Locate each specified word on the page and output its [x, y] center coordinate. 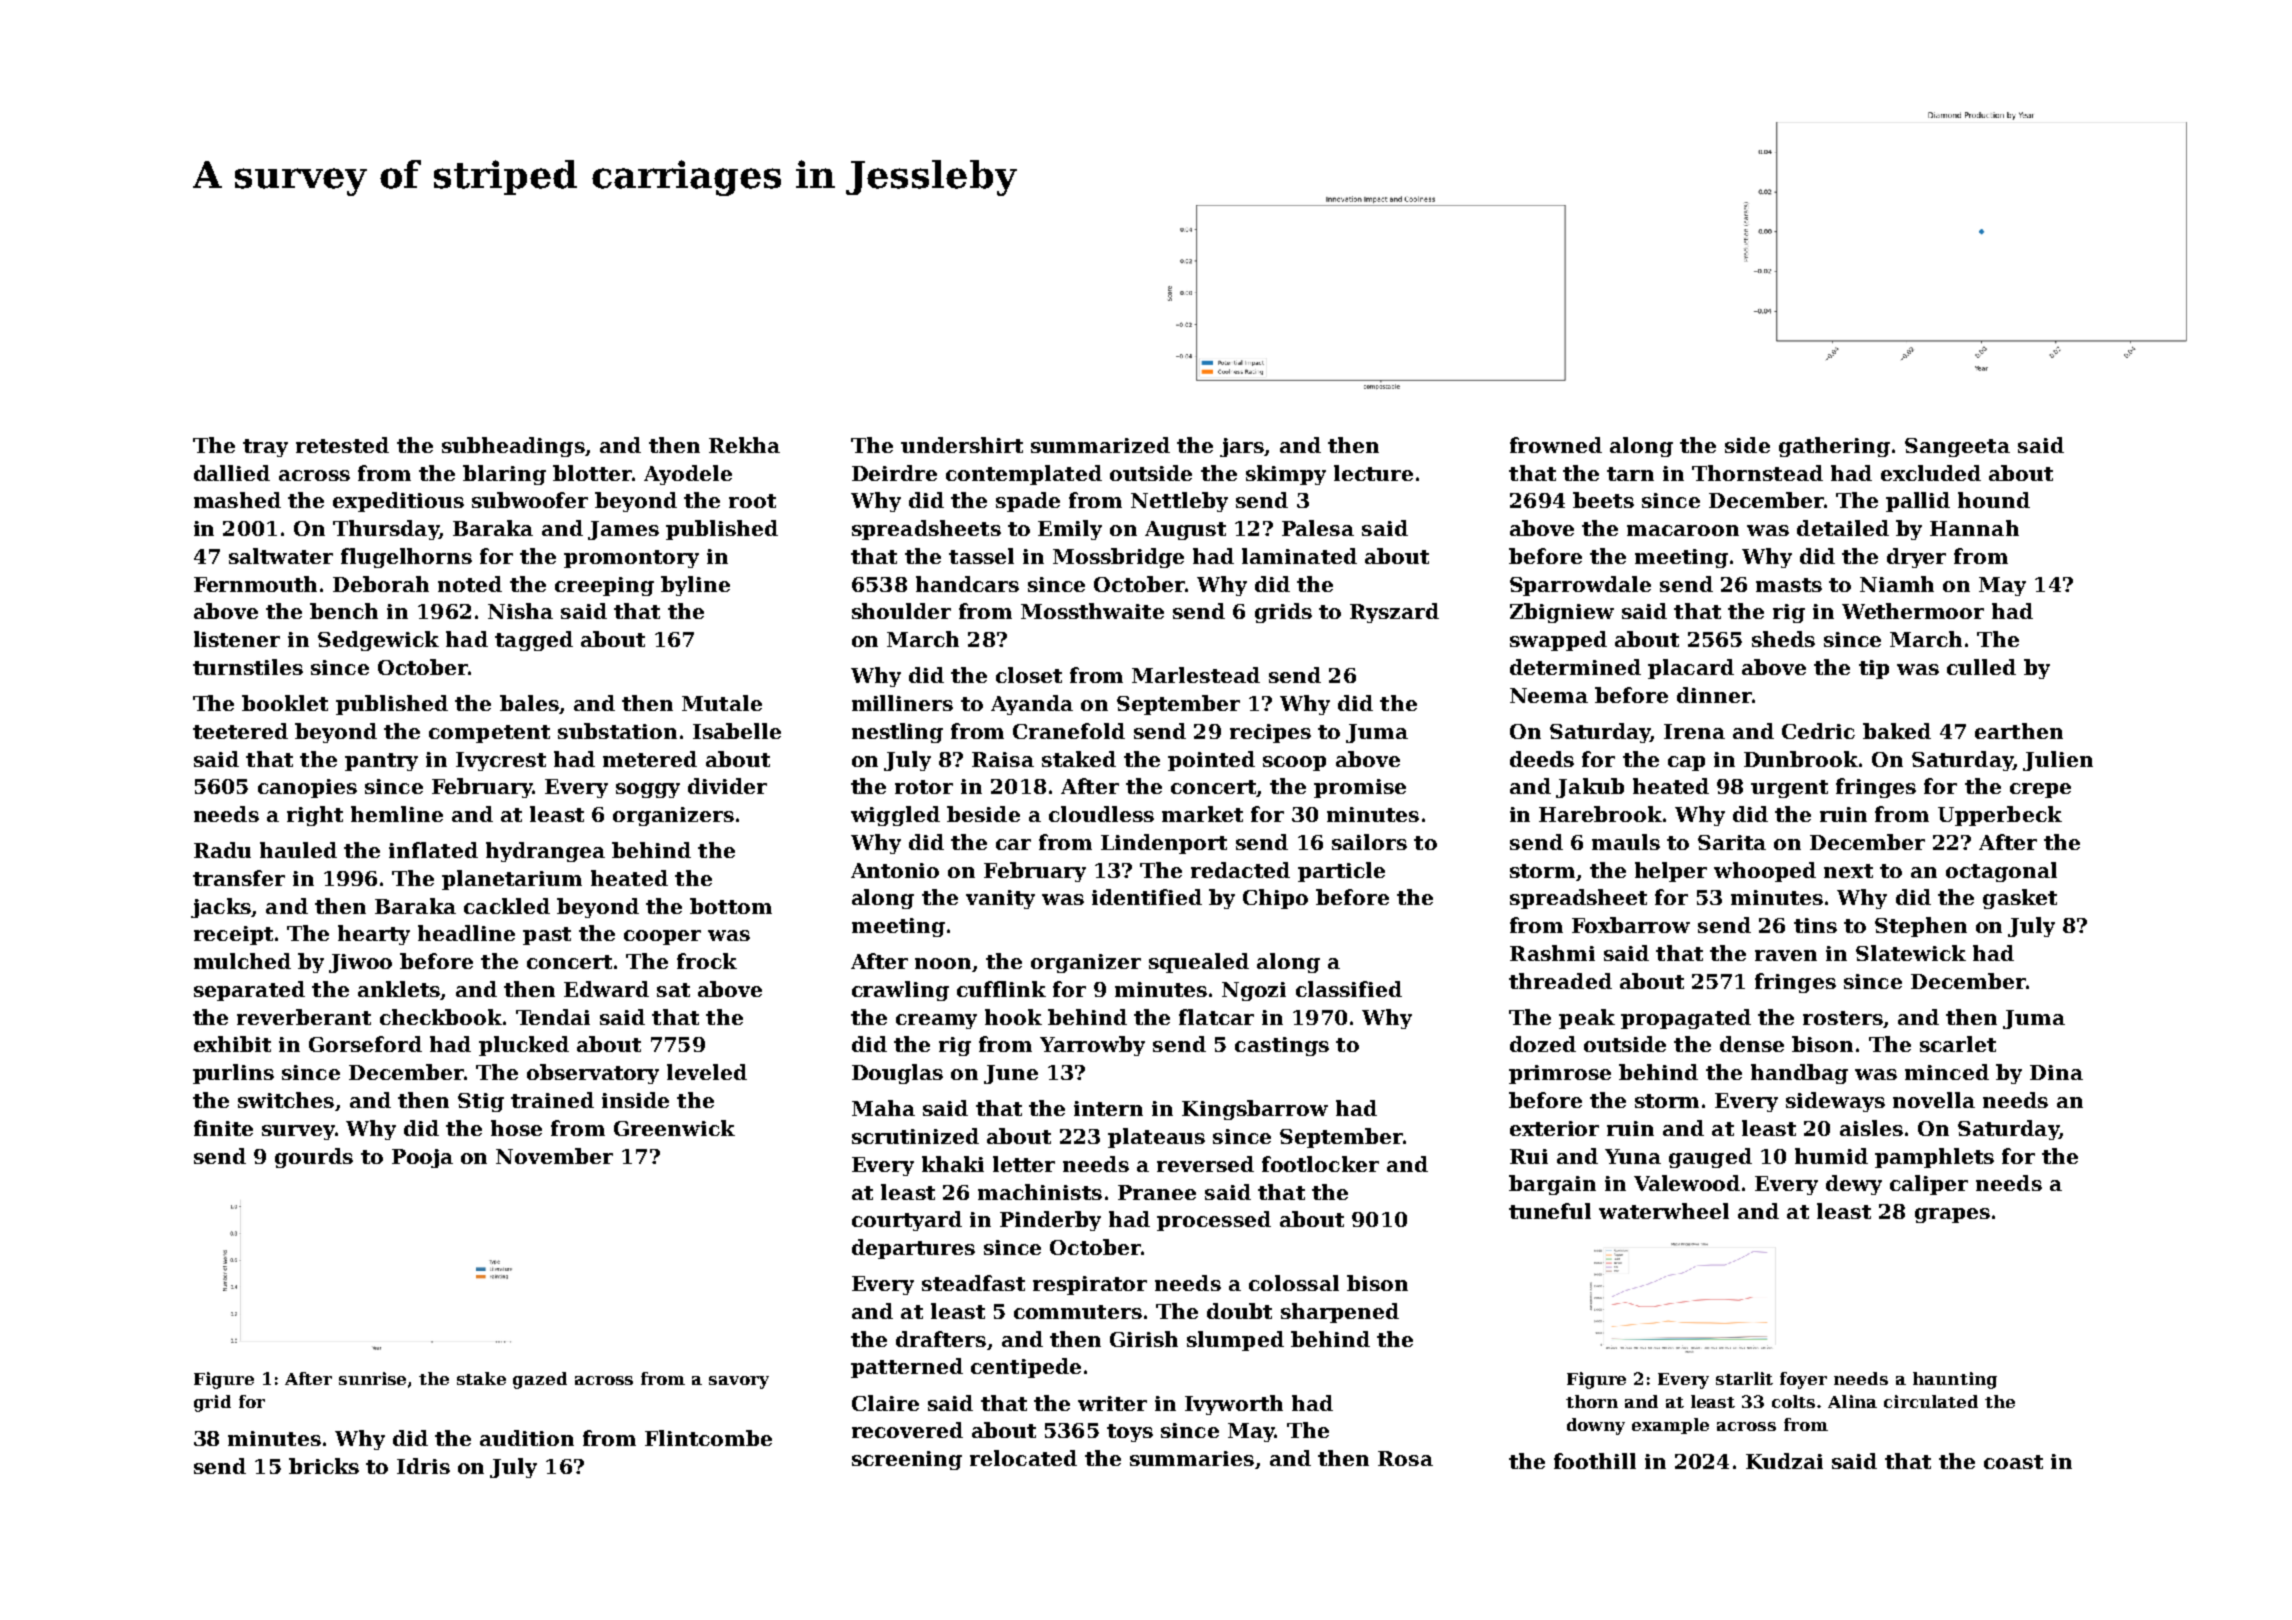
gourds [314, 1158]
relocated [1023, 1458]
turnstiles [248, 667]
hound [1994, 500]
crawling [900, 991]
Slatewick [1911, 953]
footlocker [1320, 1164]
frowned [1556, 445]
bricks [324, 1466]
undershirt [962, 445]
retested [342, 445]
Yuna [1633, 1156]
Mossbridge [1118, 558]
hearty [374, 935]
